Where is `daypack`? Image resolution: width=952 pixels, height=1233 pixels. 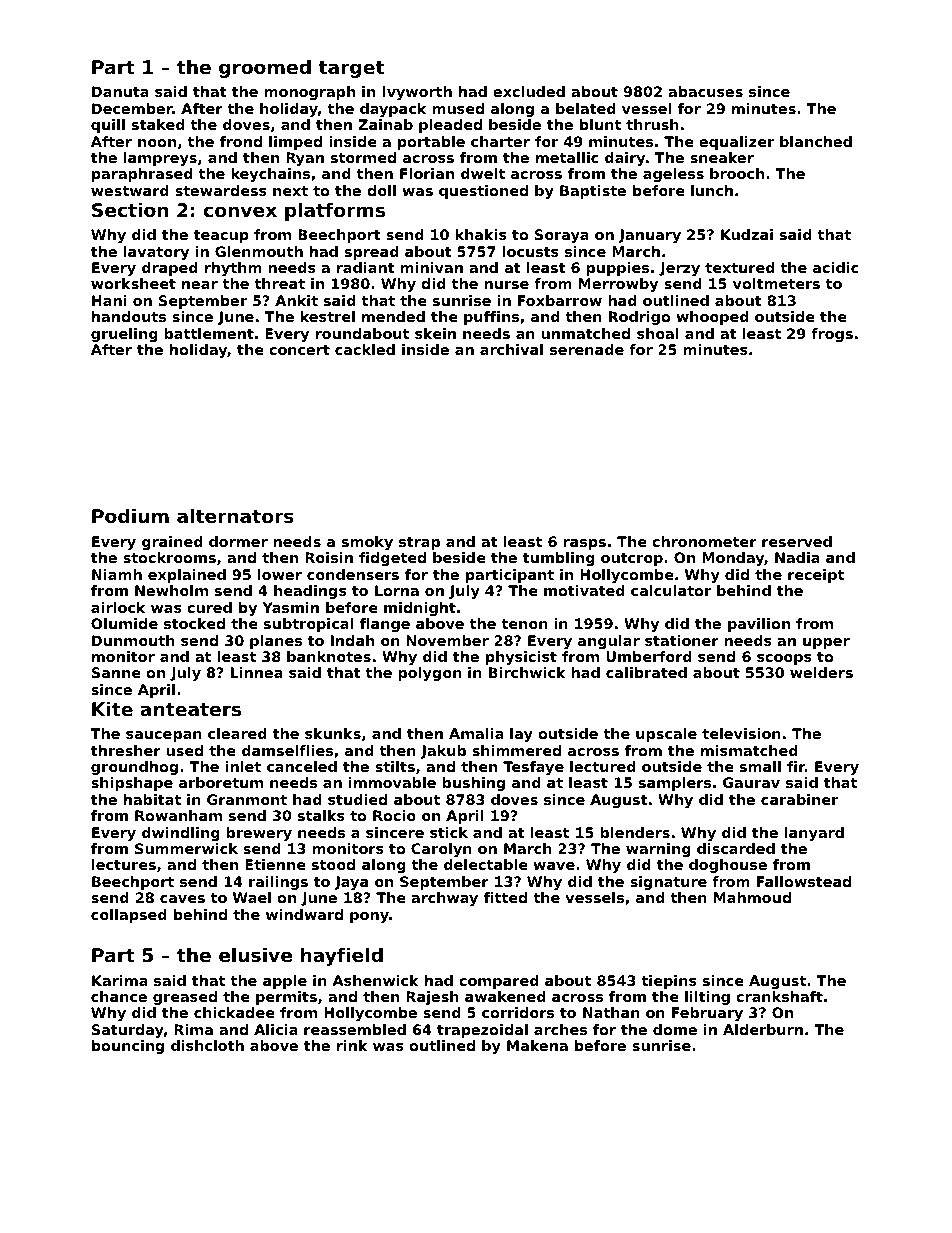 daypack is located at coordinates (393, 110).
